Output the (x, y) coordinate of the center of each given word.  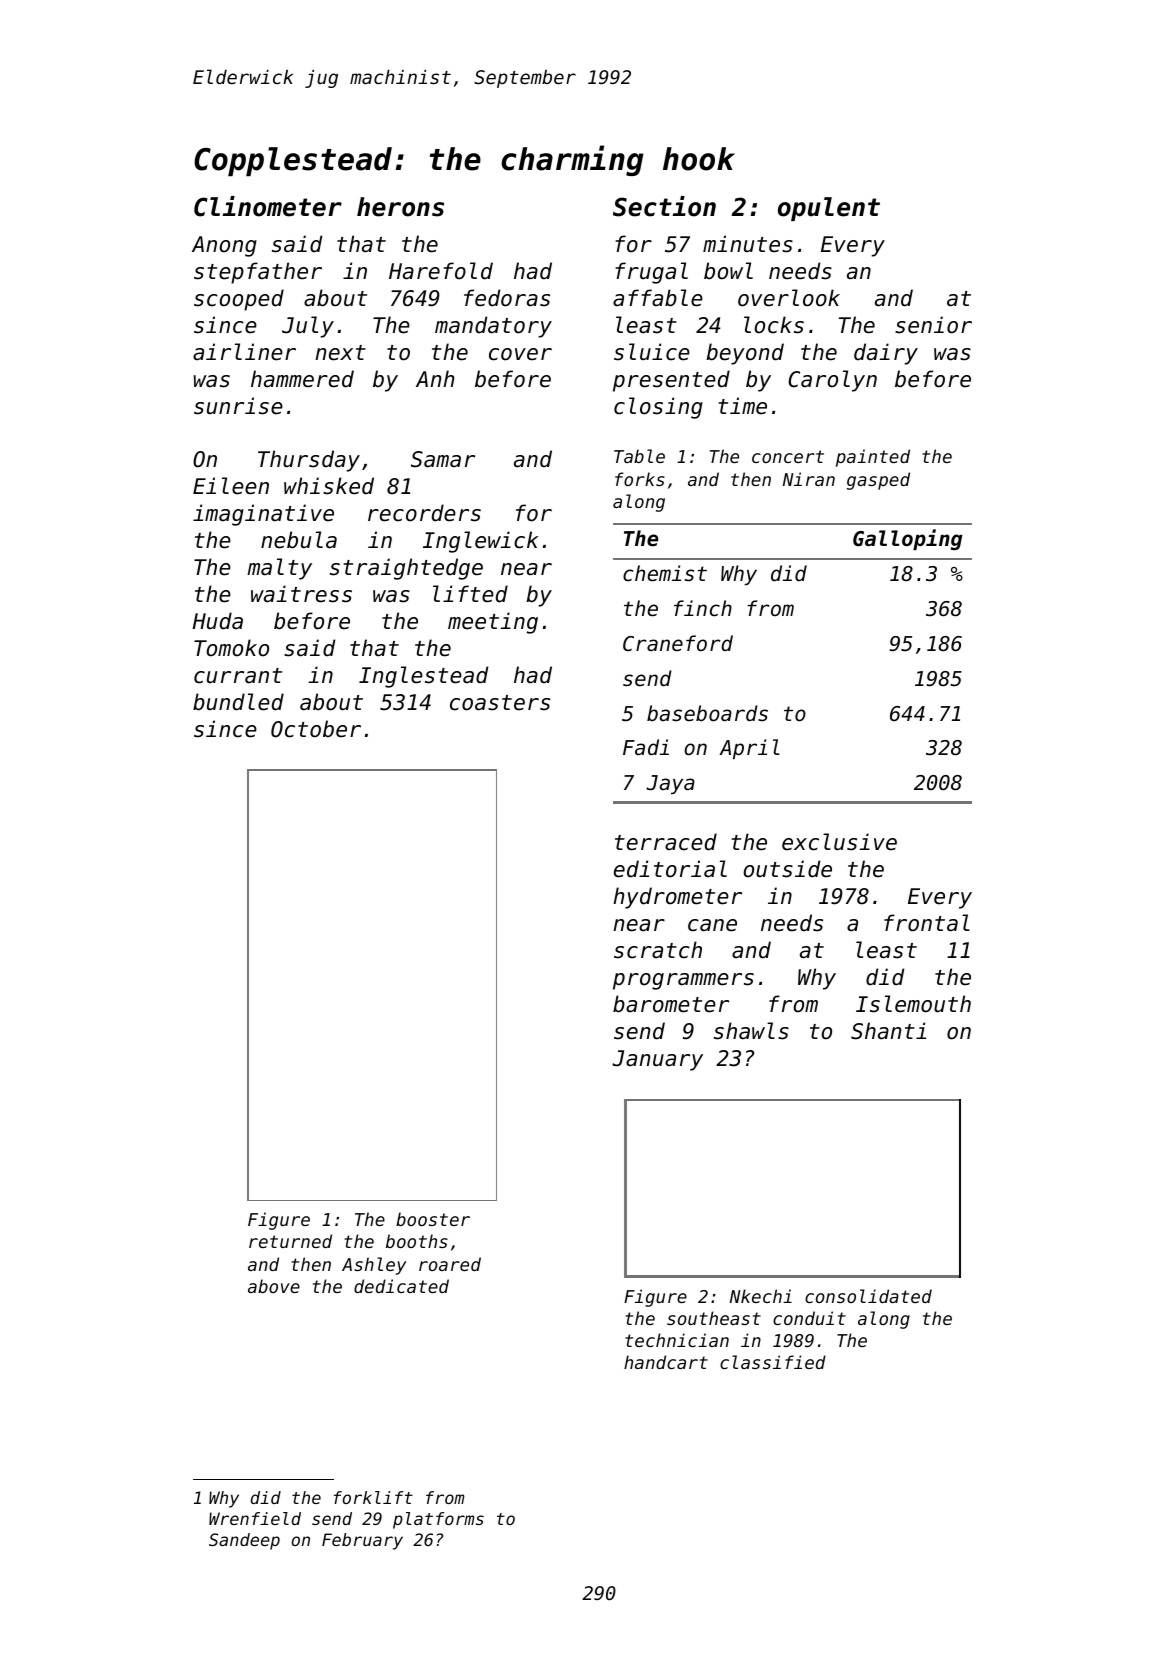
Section (664, 206)
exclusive (839, 842)
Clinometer (268, 206)
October (316, 729)
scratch (658, 950)
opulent (829, 209)
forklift (373, 1497)
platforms (438, 1520)
